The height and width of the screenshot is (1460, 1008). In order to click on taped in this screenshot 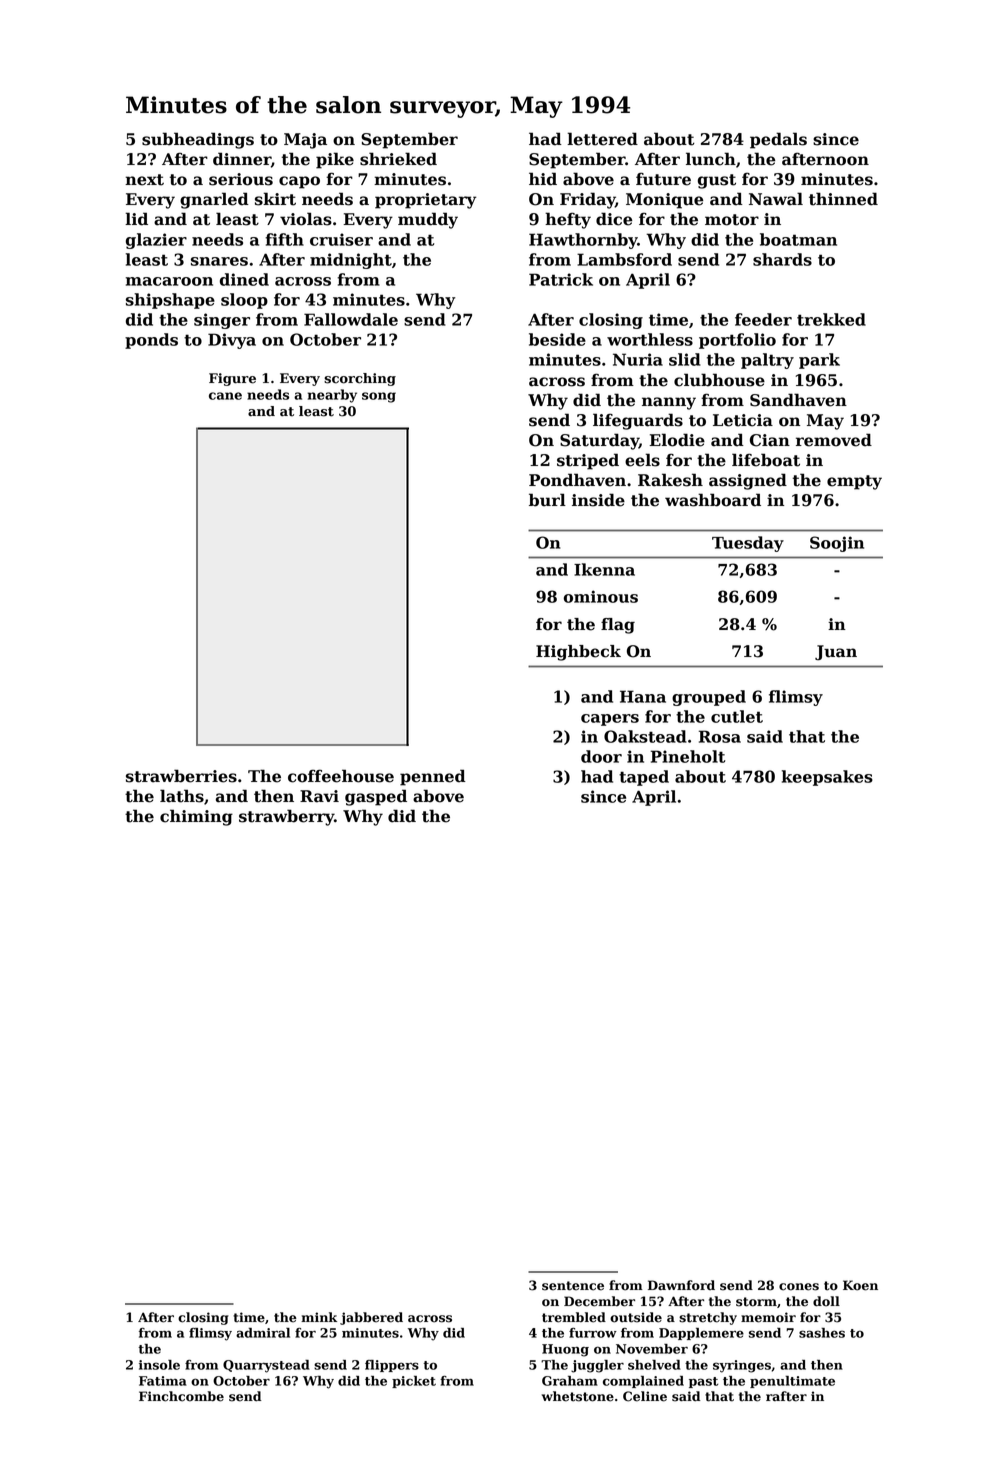, I will do `click(644, 778)`.
